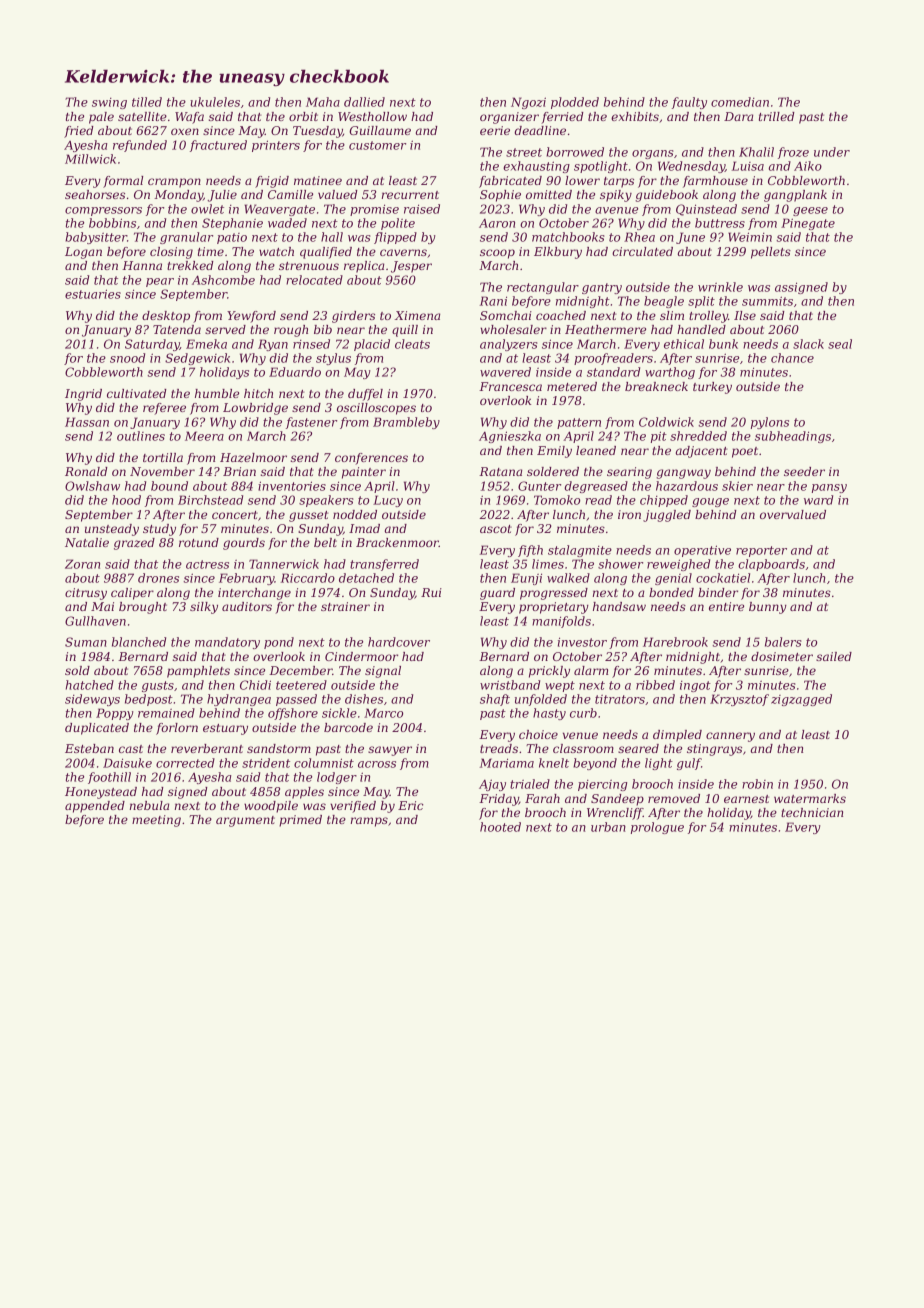  What do you see at coordinates (383, 672) in the screenshot?
I see `signal` at bounding box center [383, 672].
